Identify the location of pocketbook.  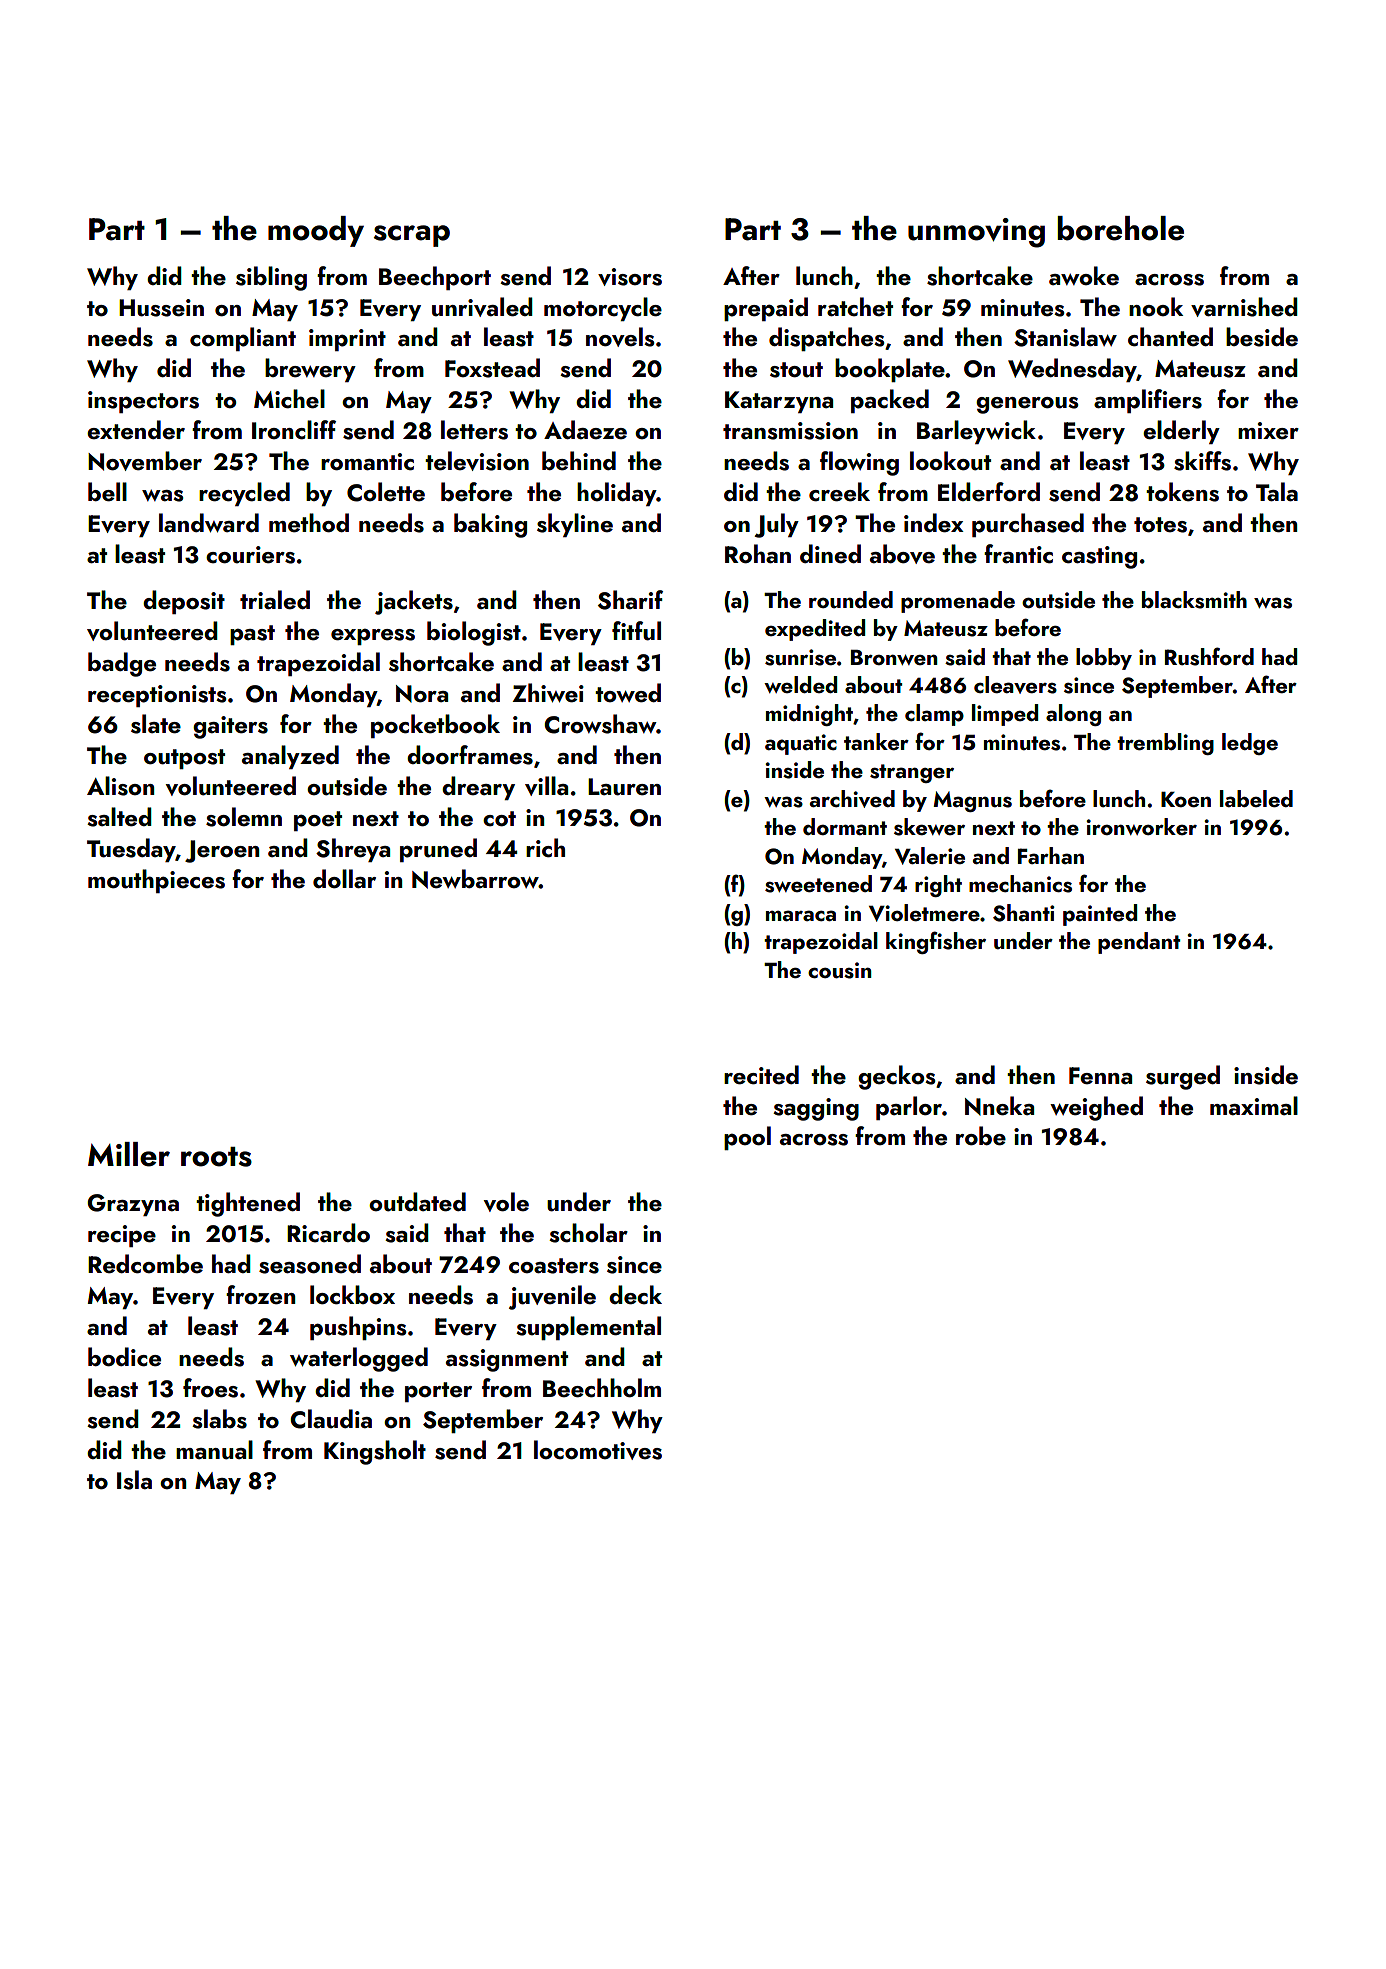
(435, 726).
